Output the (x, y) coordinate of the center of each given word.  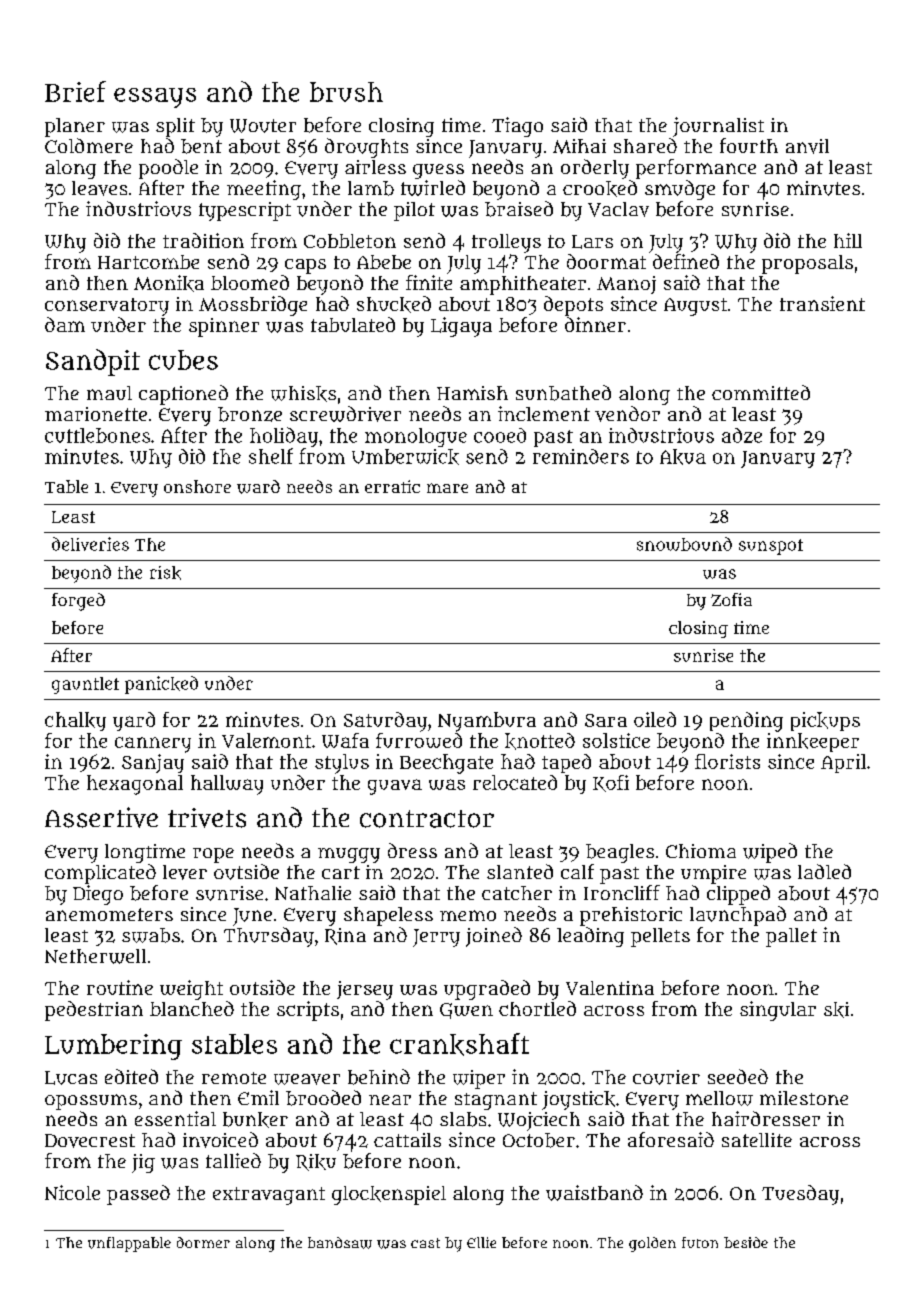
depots (573, 306)
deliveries (90, 544)
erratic (392, 486)
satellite (757, 1140)
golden (652, 1244)
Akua (683, 457)
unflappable (129, 1244)
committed (761, 392)
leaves (99, 188)
